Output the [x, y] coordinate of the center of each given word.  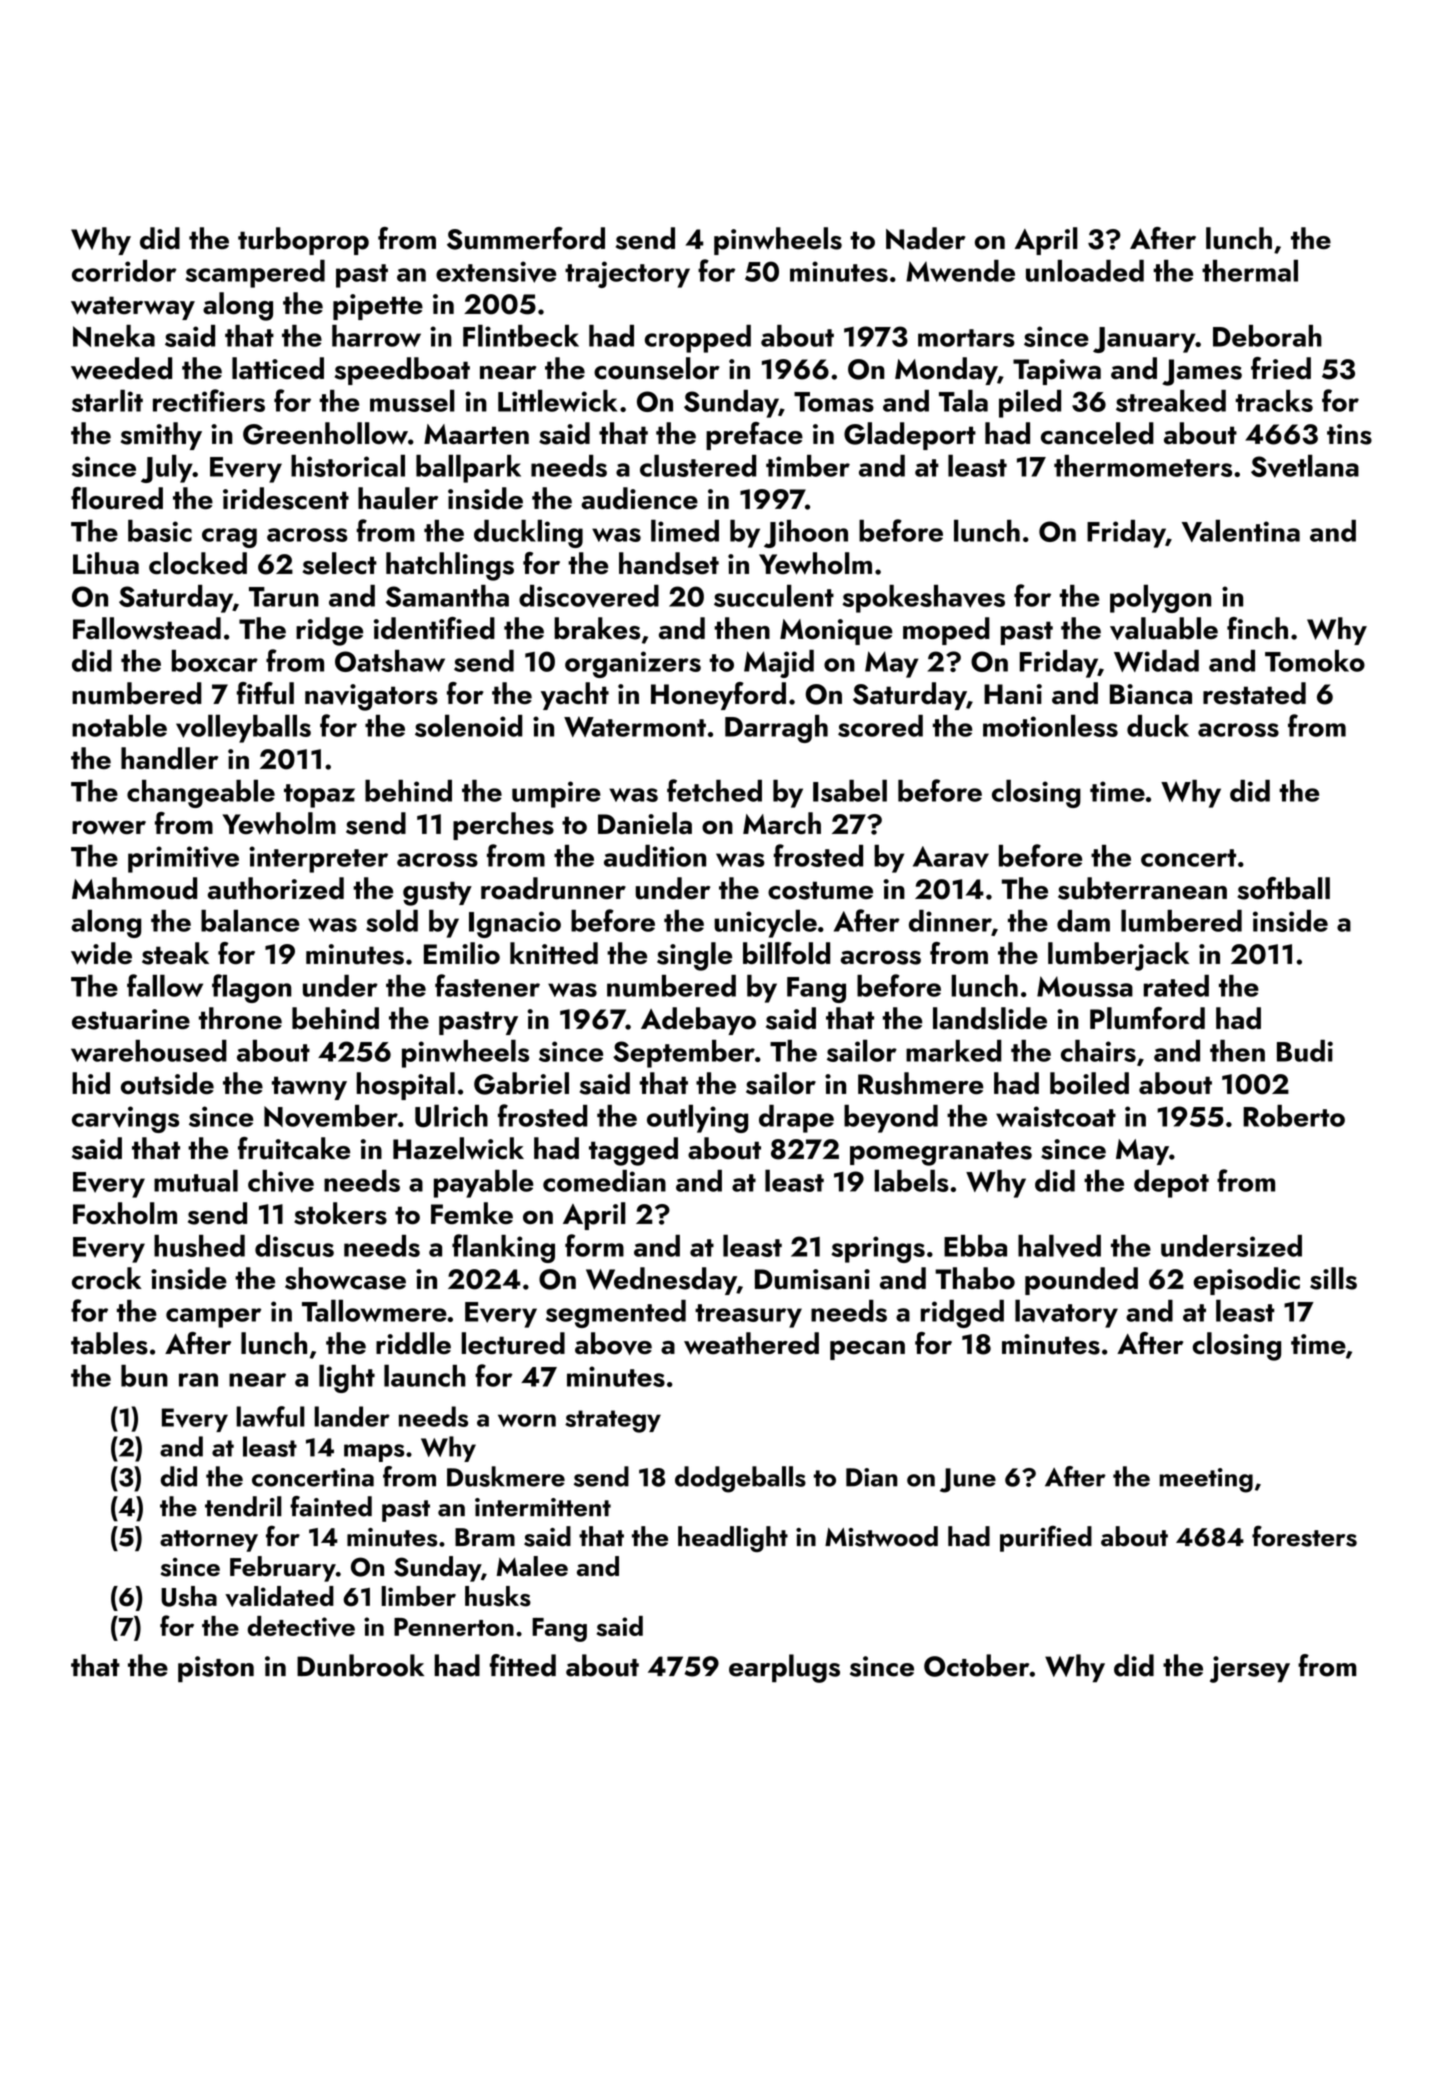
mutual [196, 1180]
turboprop [303, 241]
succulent [774, 595]
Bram [485, 1537]
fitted [523, 1665]
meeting [1206, 1480]
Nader [925, 238]
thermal [1250, 270]
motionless [1050, 725]
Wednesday [661, 1281]
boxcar [215, 661]
